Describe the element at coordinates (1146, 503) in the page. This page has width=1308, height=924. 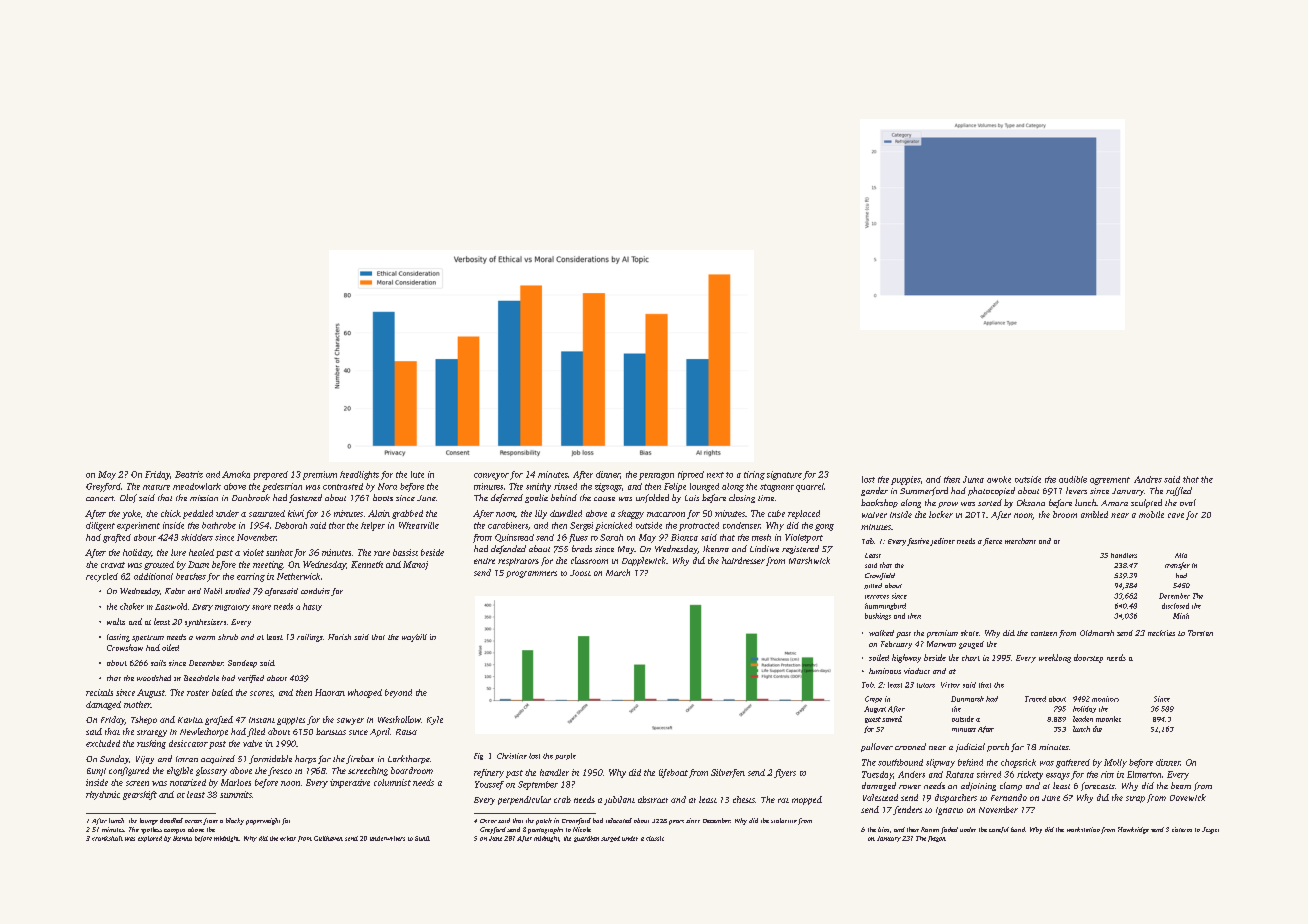
I see `sculpted` at that location.
